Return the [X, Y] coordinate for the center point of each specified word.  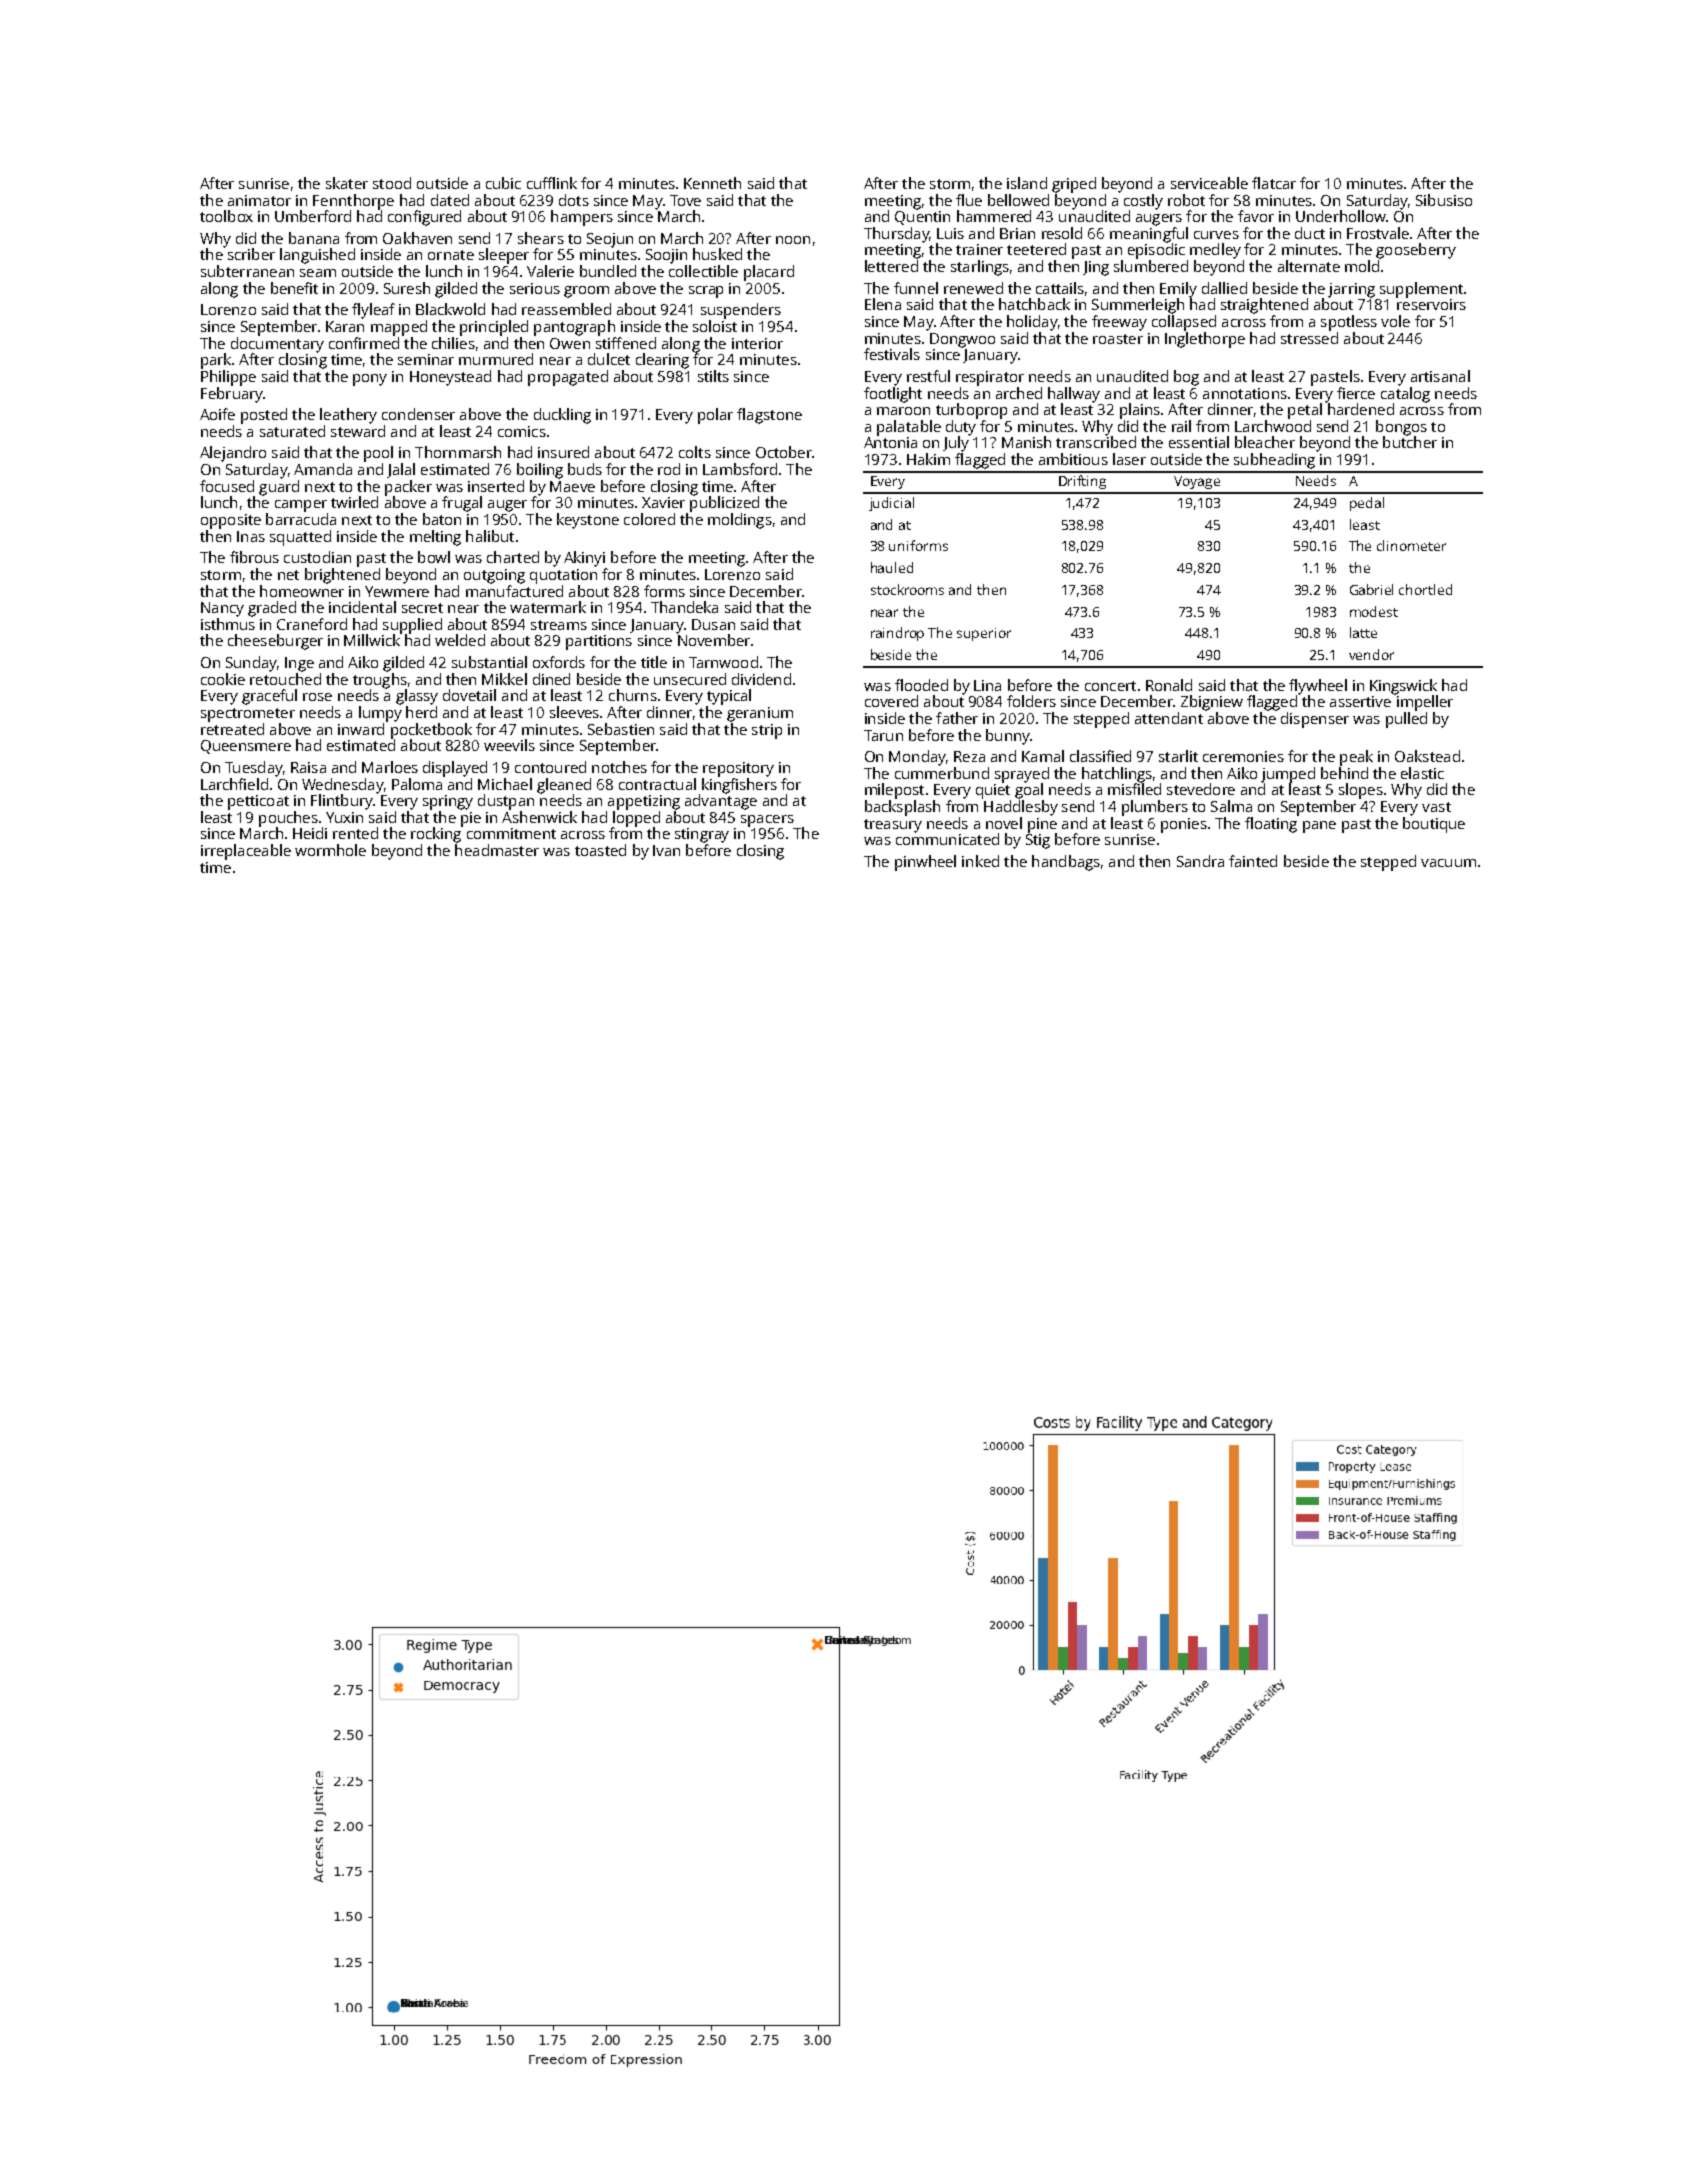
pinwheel [925, 863]
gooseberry [1416, 251]
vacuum [1448, 863]
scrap [706, 292]
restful [928, 376]
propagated [568, 378]
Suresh [407, 288]
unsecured [690, 679]
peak [1356, 758]
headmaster [497, 850]
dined [551, 679]
